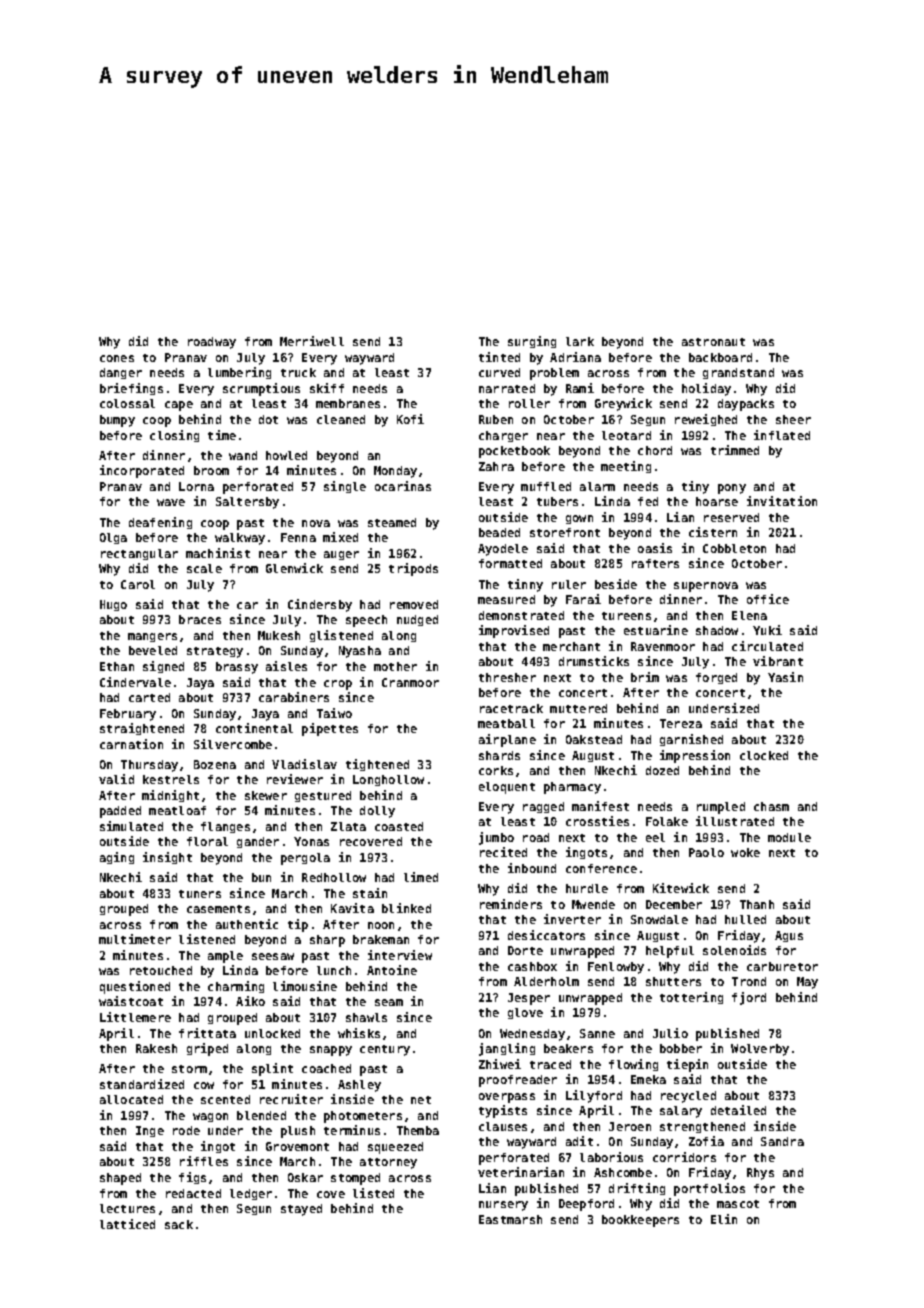 The width and height of the image is (924, 1308). What do you see at coordinates (507, 388) in the image?
I see `narrated` at bounding box center [507, 388].
